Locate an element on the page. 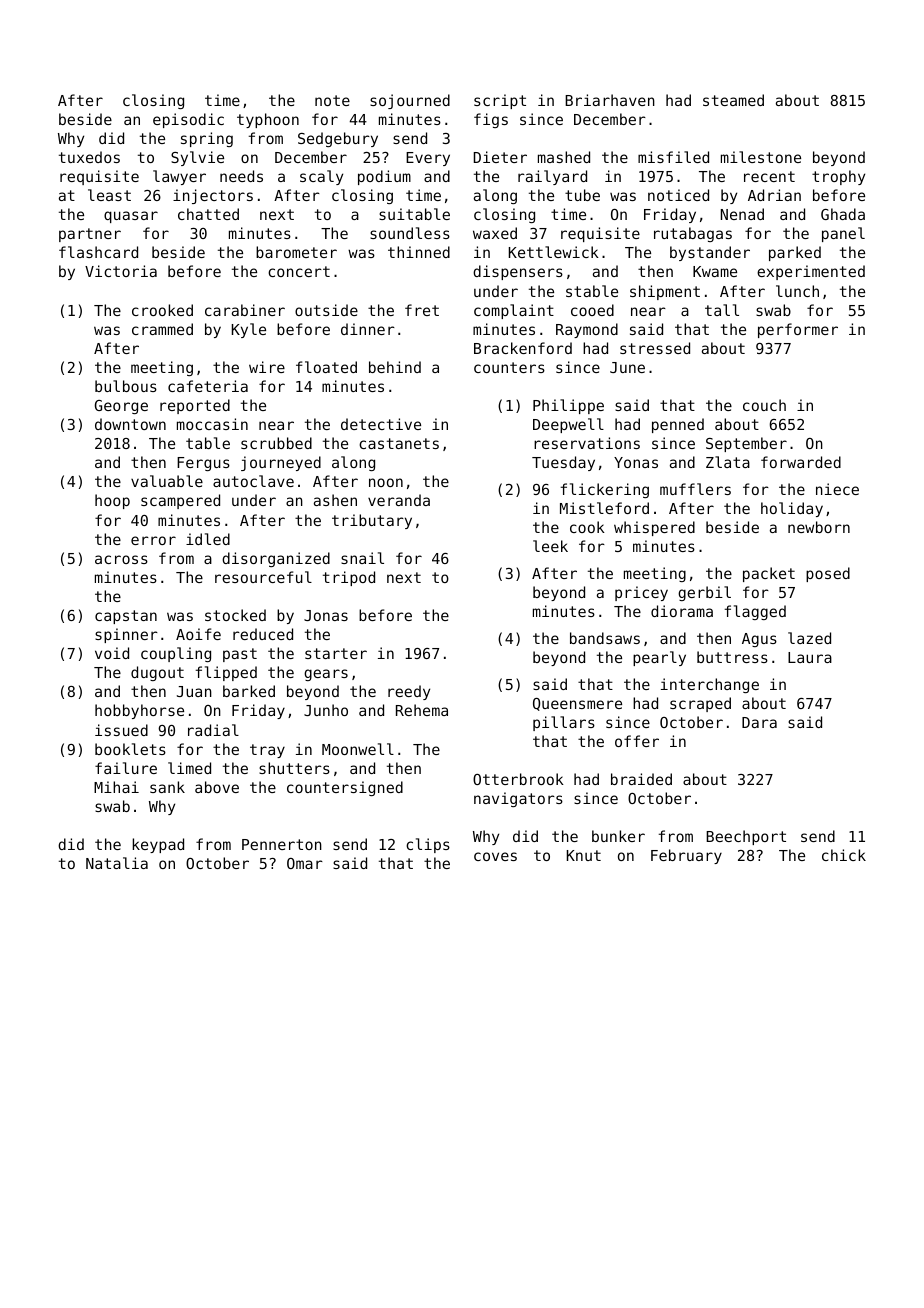 This image has height=1308, width=924. typhoon is located at coordinates (268, 120).
